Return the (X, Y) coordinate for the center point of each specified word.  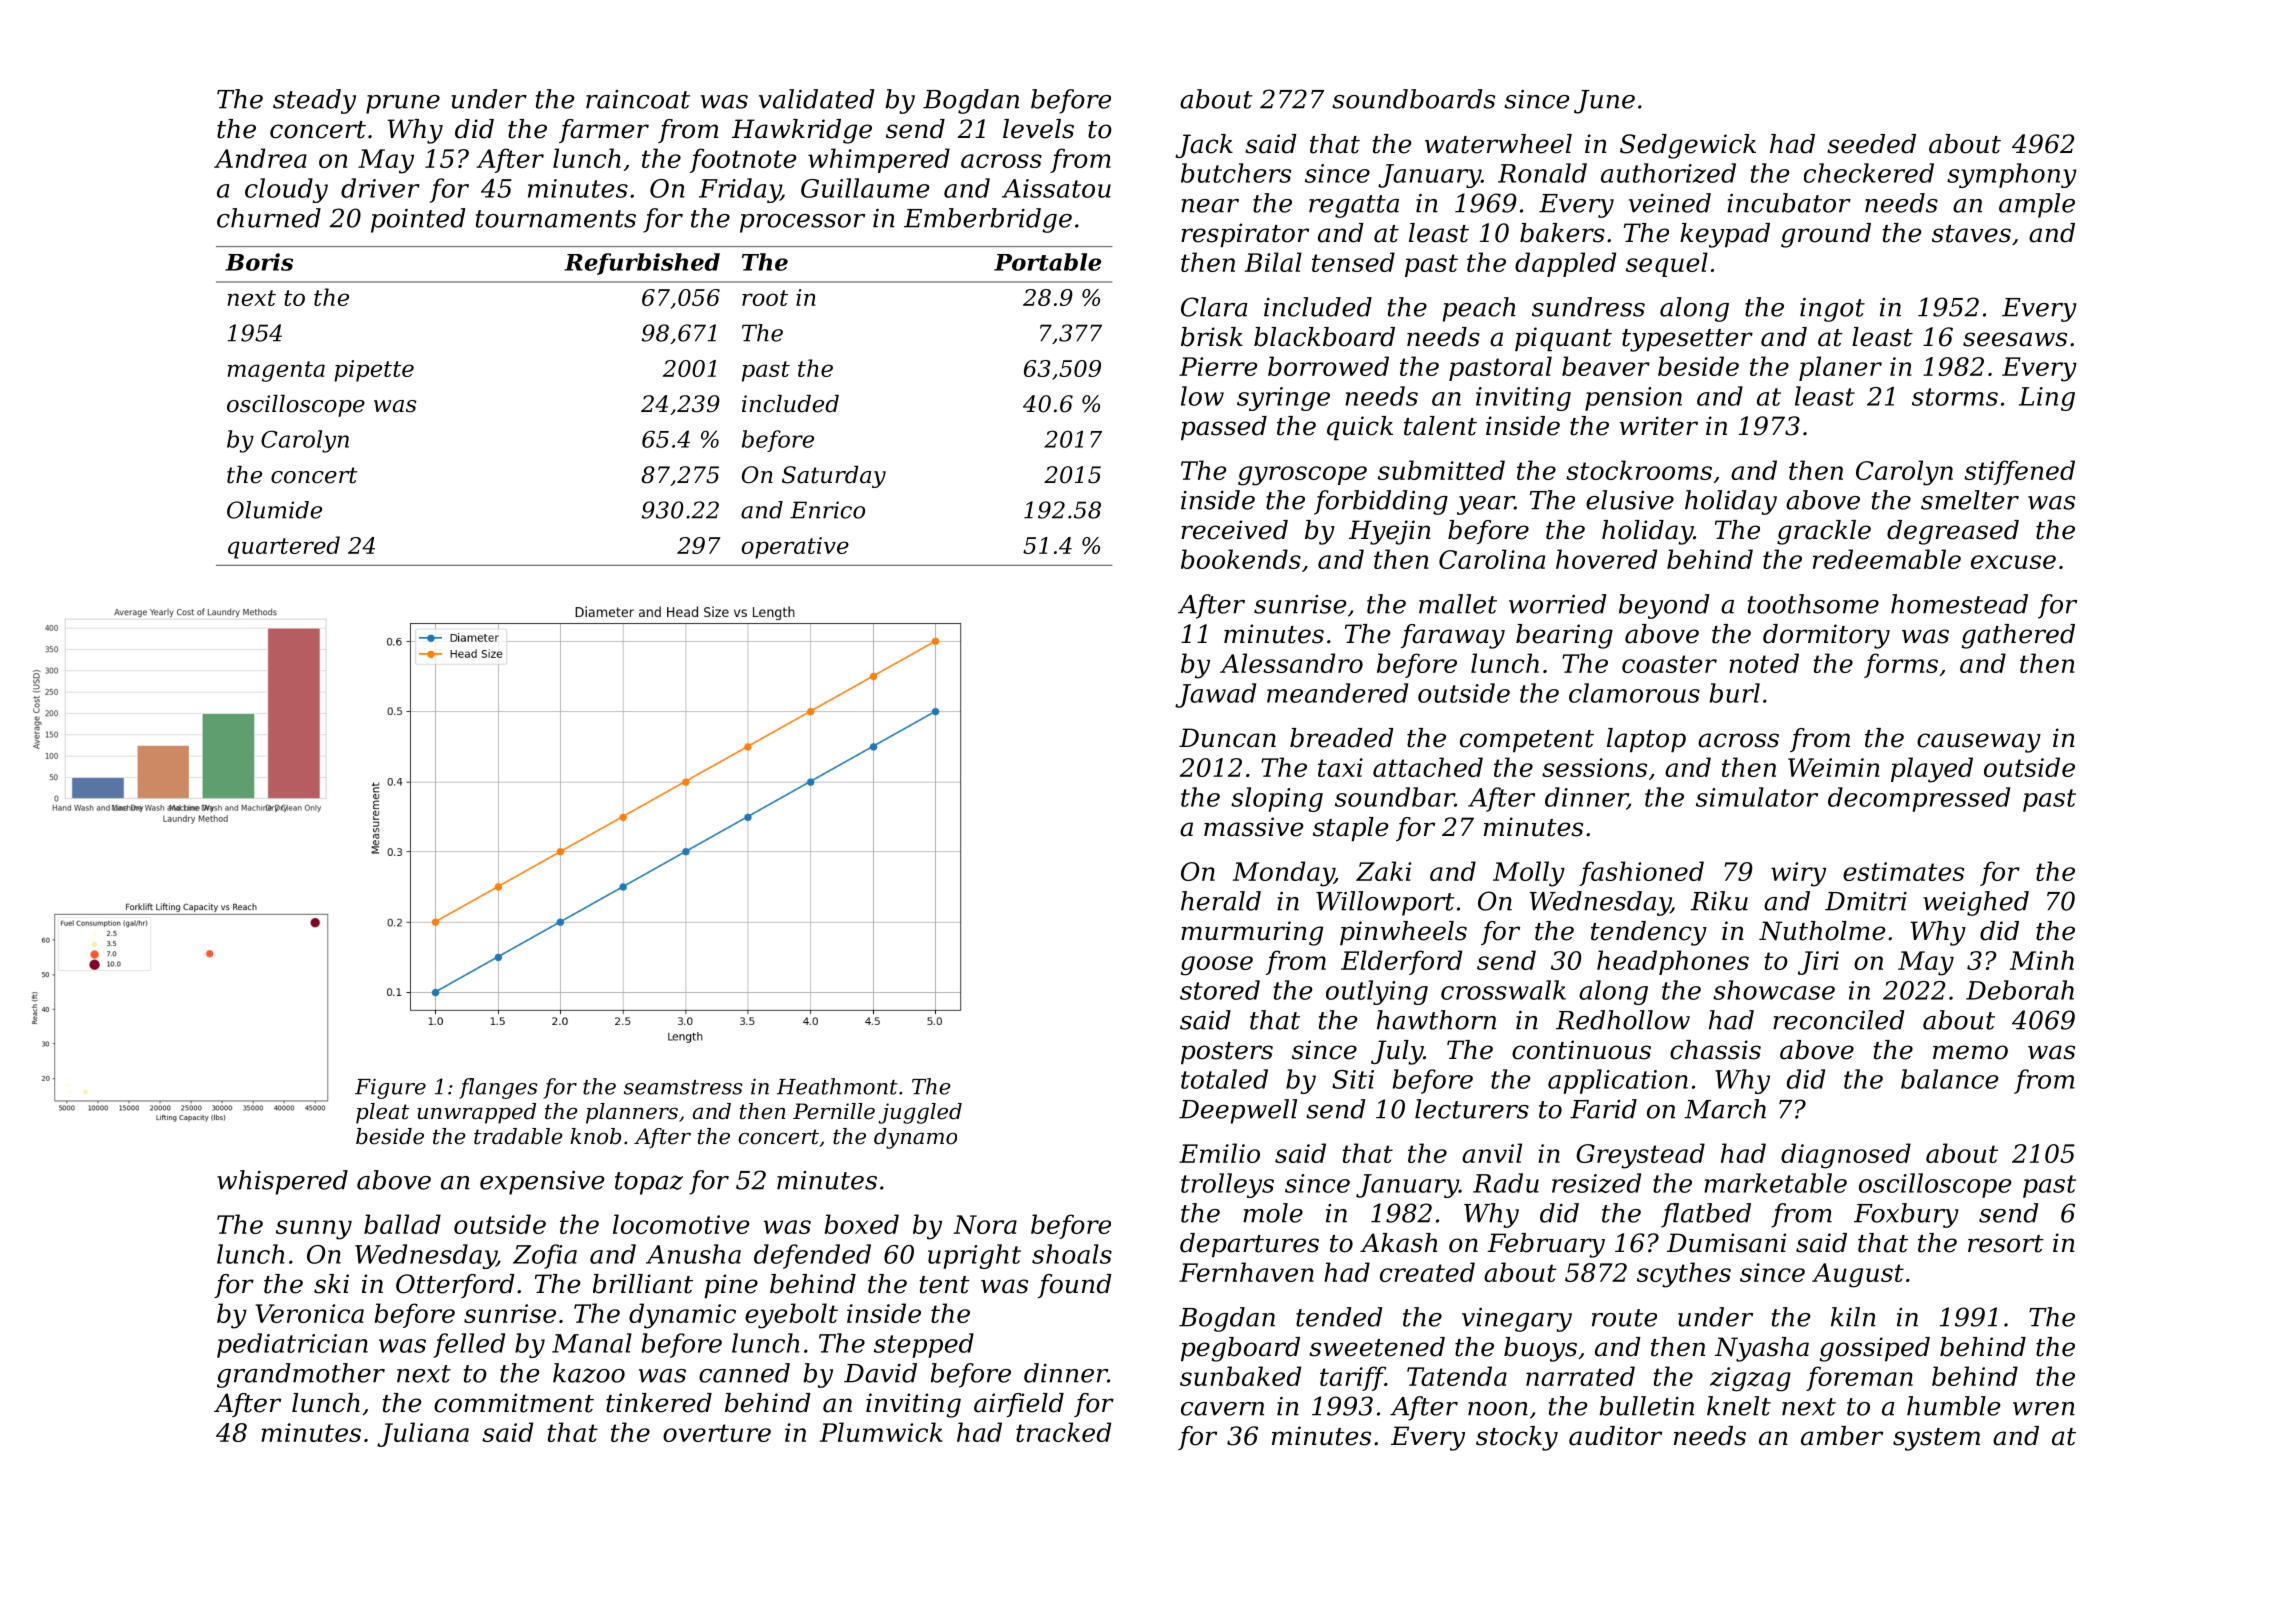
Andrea (260, 158)
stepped (924, 1345)
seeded (1871, 144)
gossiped (1875, 1349)
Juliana (423, 1434)
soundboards (1413, 99)
